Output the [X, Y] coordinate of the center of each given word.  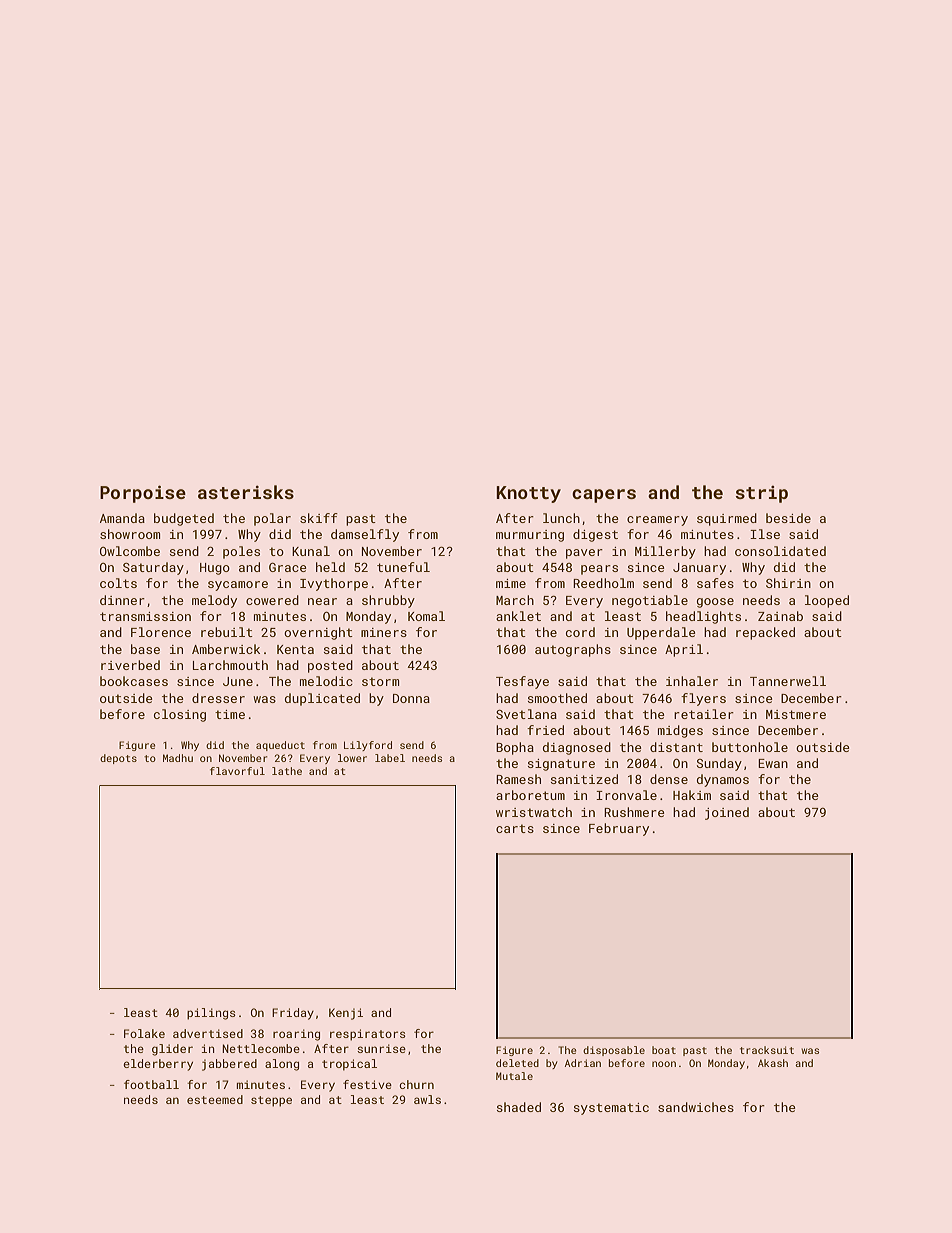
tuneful [403, 567]
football [151, 1084]
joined [727, 813]
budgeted [184, 519]
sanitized [584, 779]
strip [761, 494]
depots [118, 759]
